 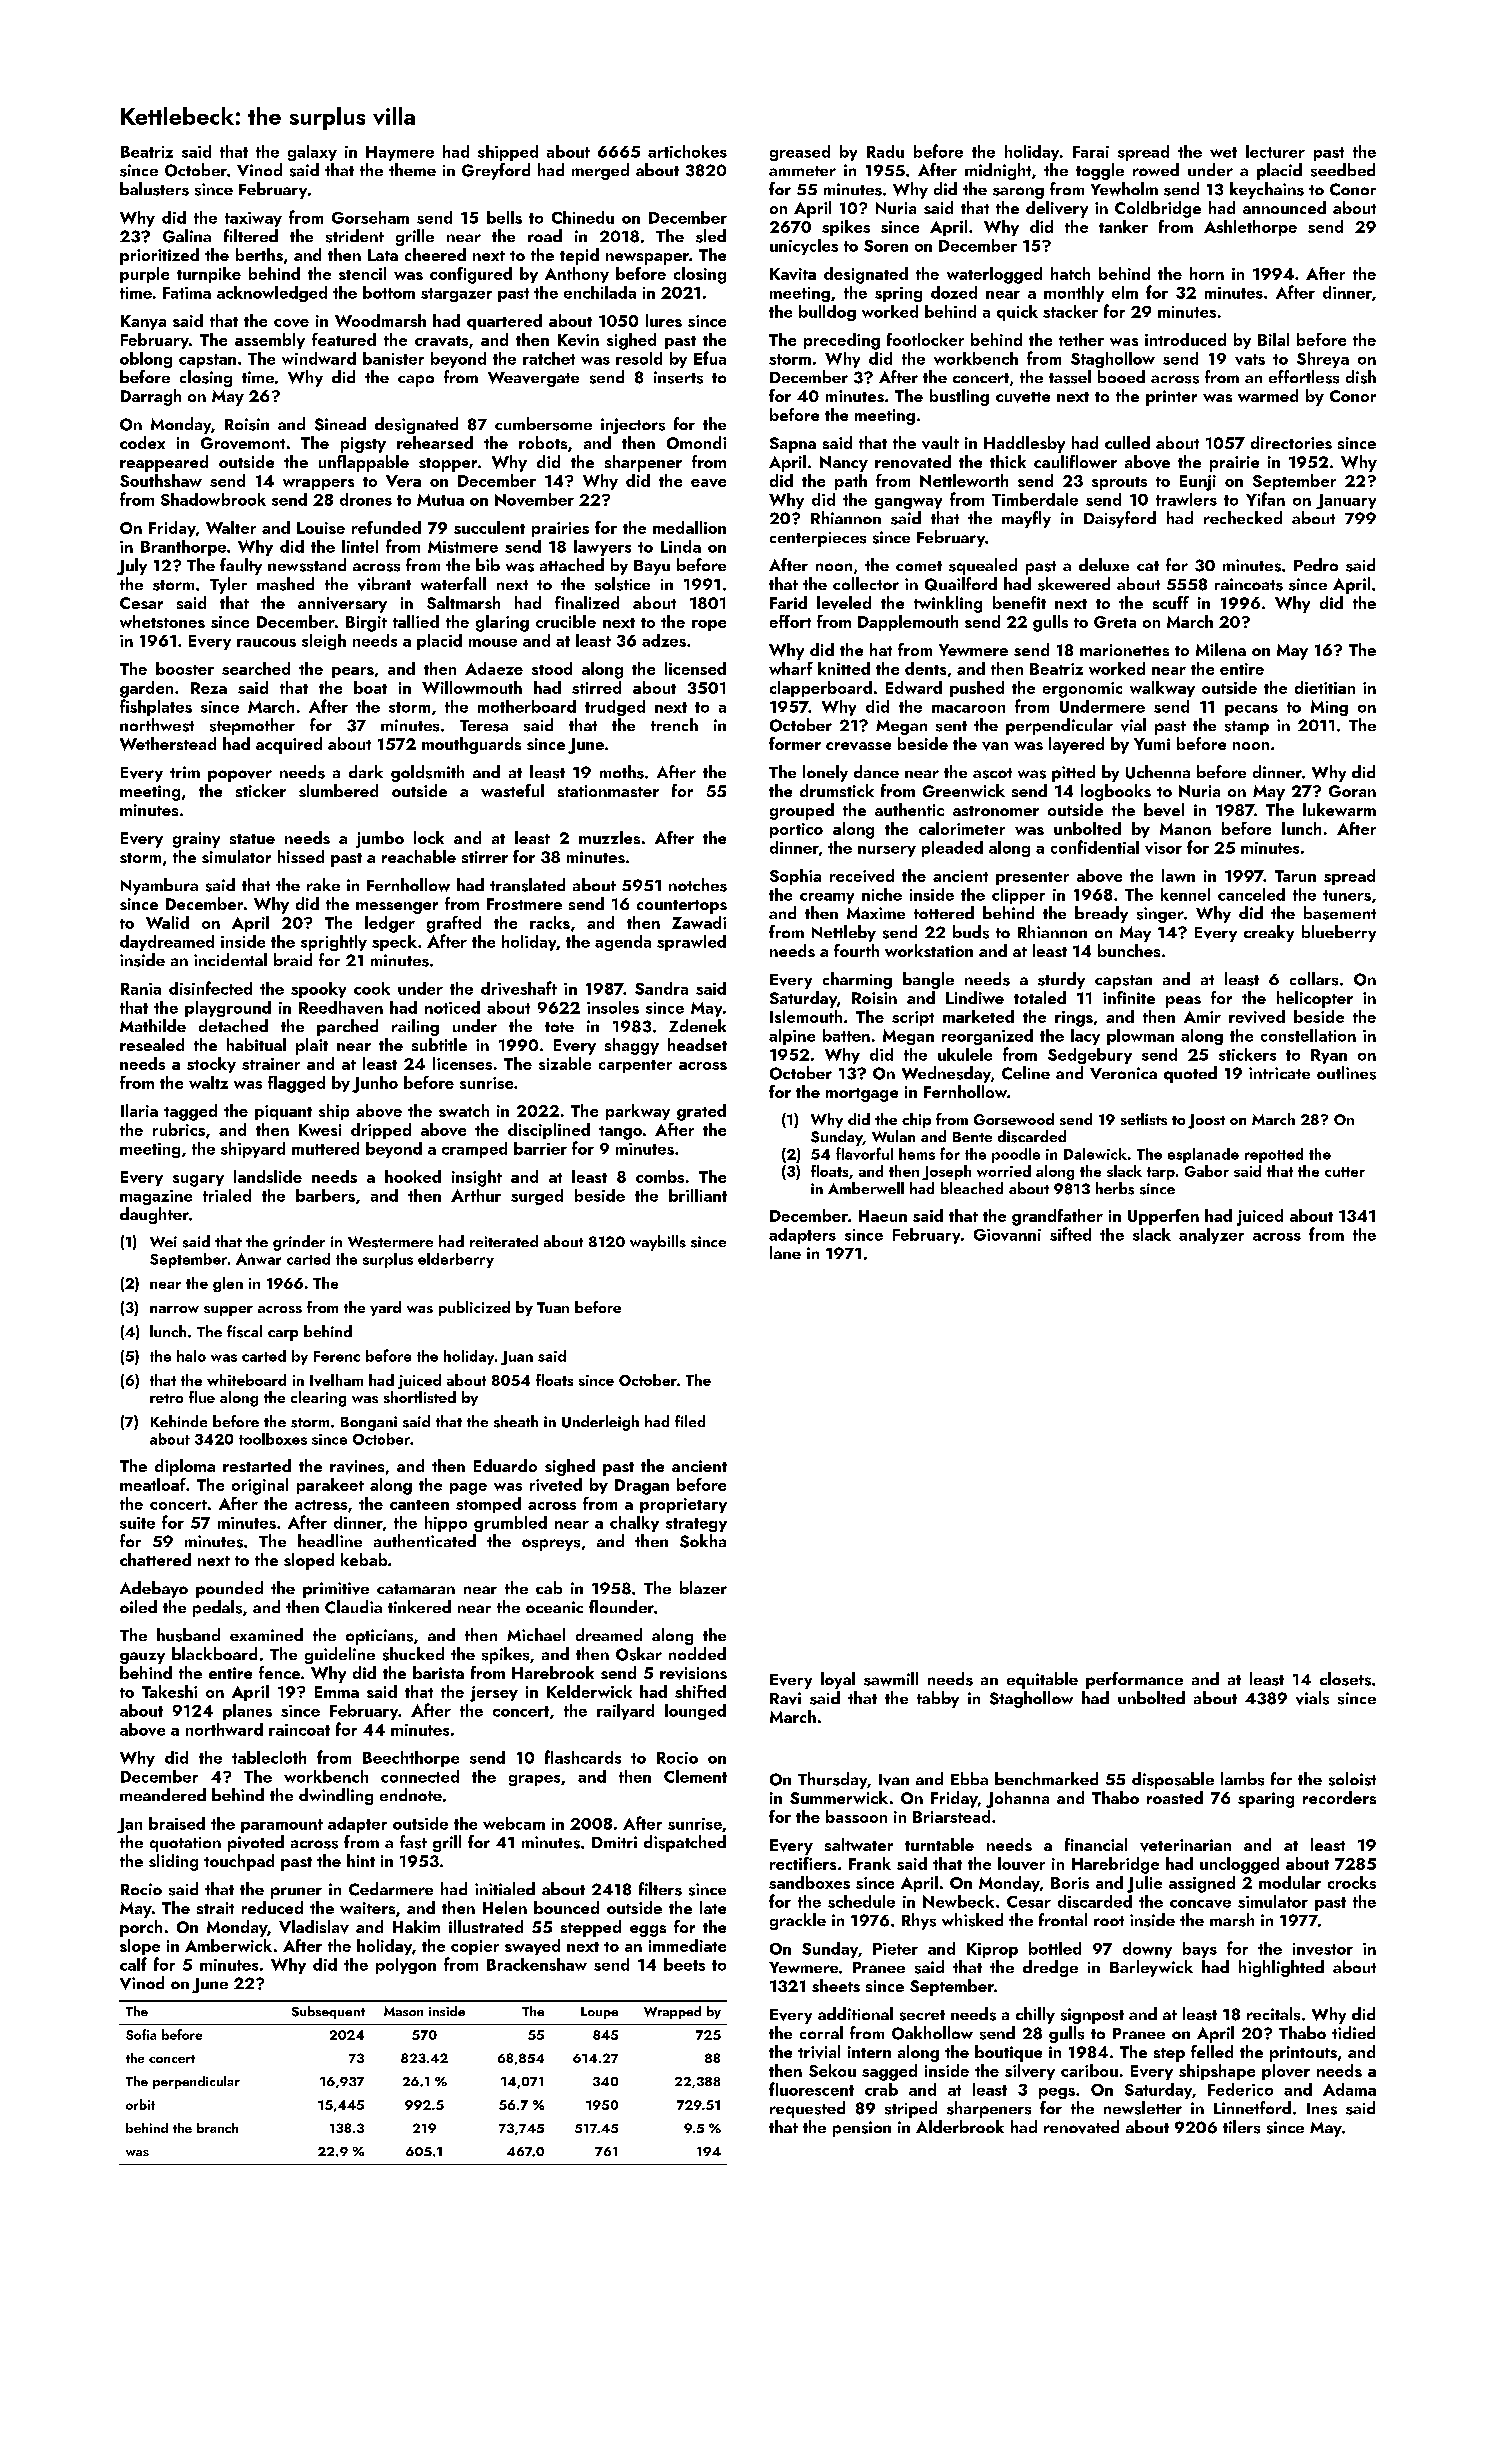 What do you see at coordinates (394, 943) in the screenshot?
I see `speck` at bounding box center [394, 943].
